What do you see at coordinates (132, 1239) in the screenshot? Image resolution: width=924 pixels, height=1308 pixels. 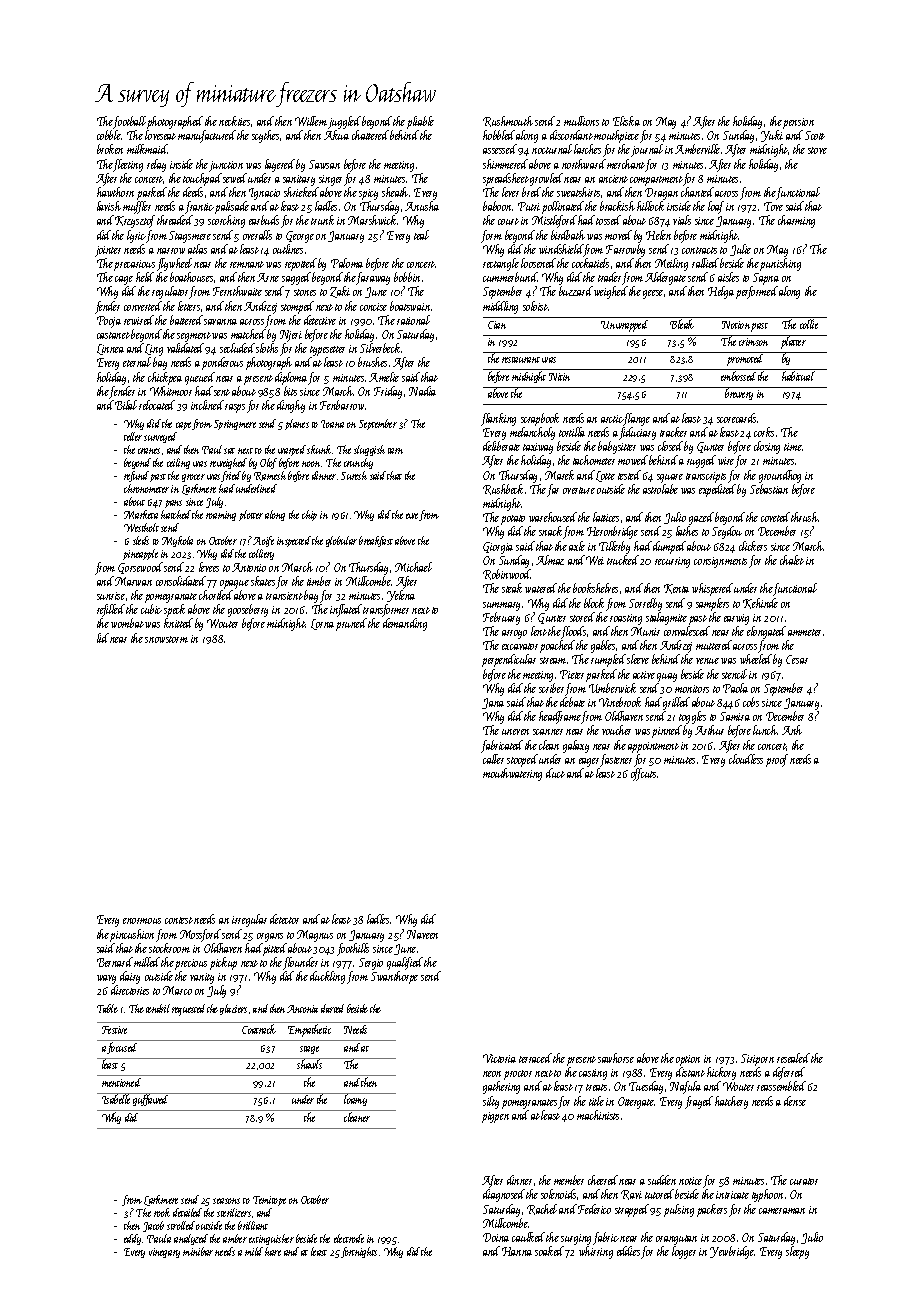 I see `eddy` at bounding box center [132, 1239].
